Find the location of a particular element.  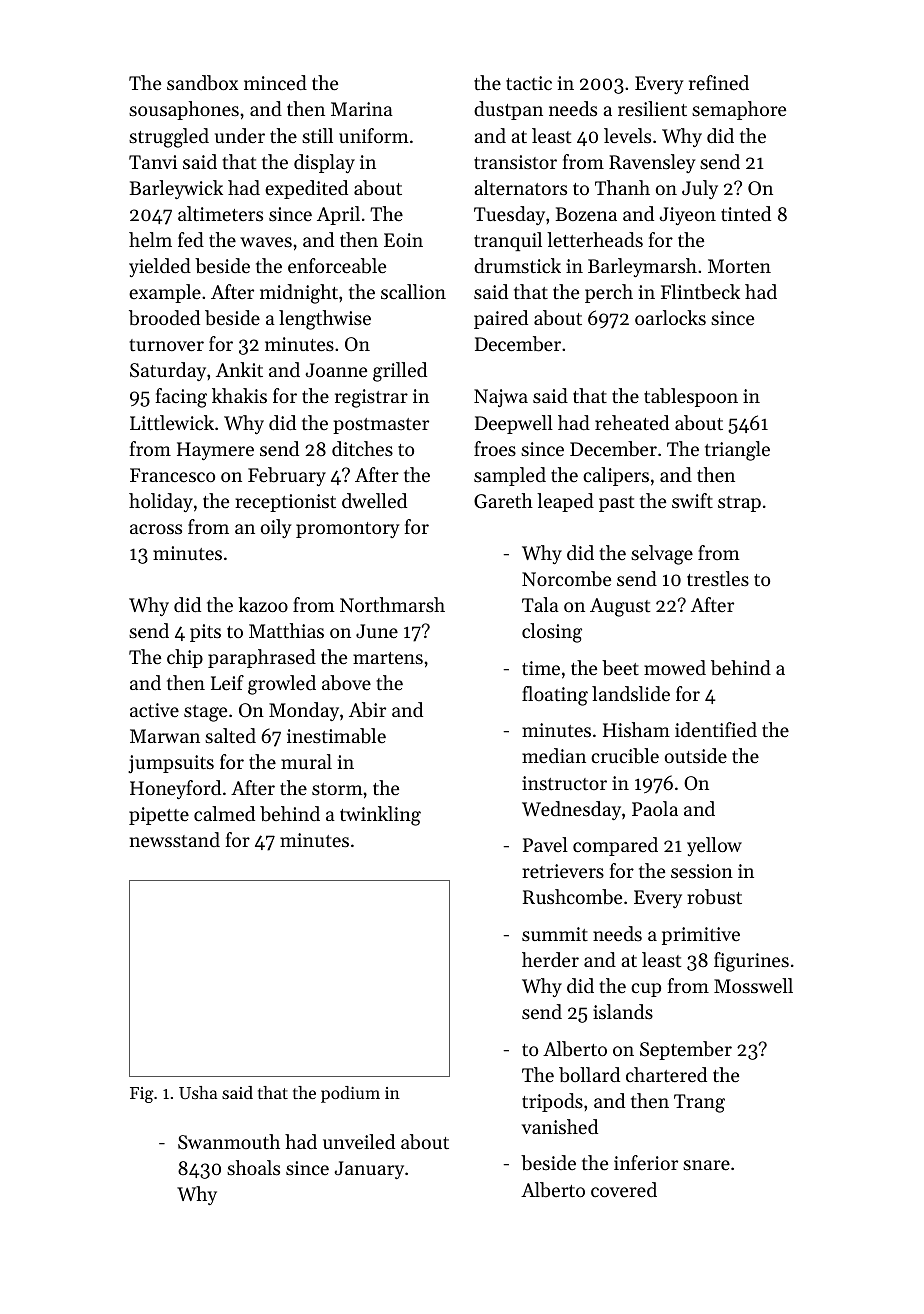

semaphore is located at coordinates (739, 110).
